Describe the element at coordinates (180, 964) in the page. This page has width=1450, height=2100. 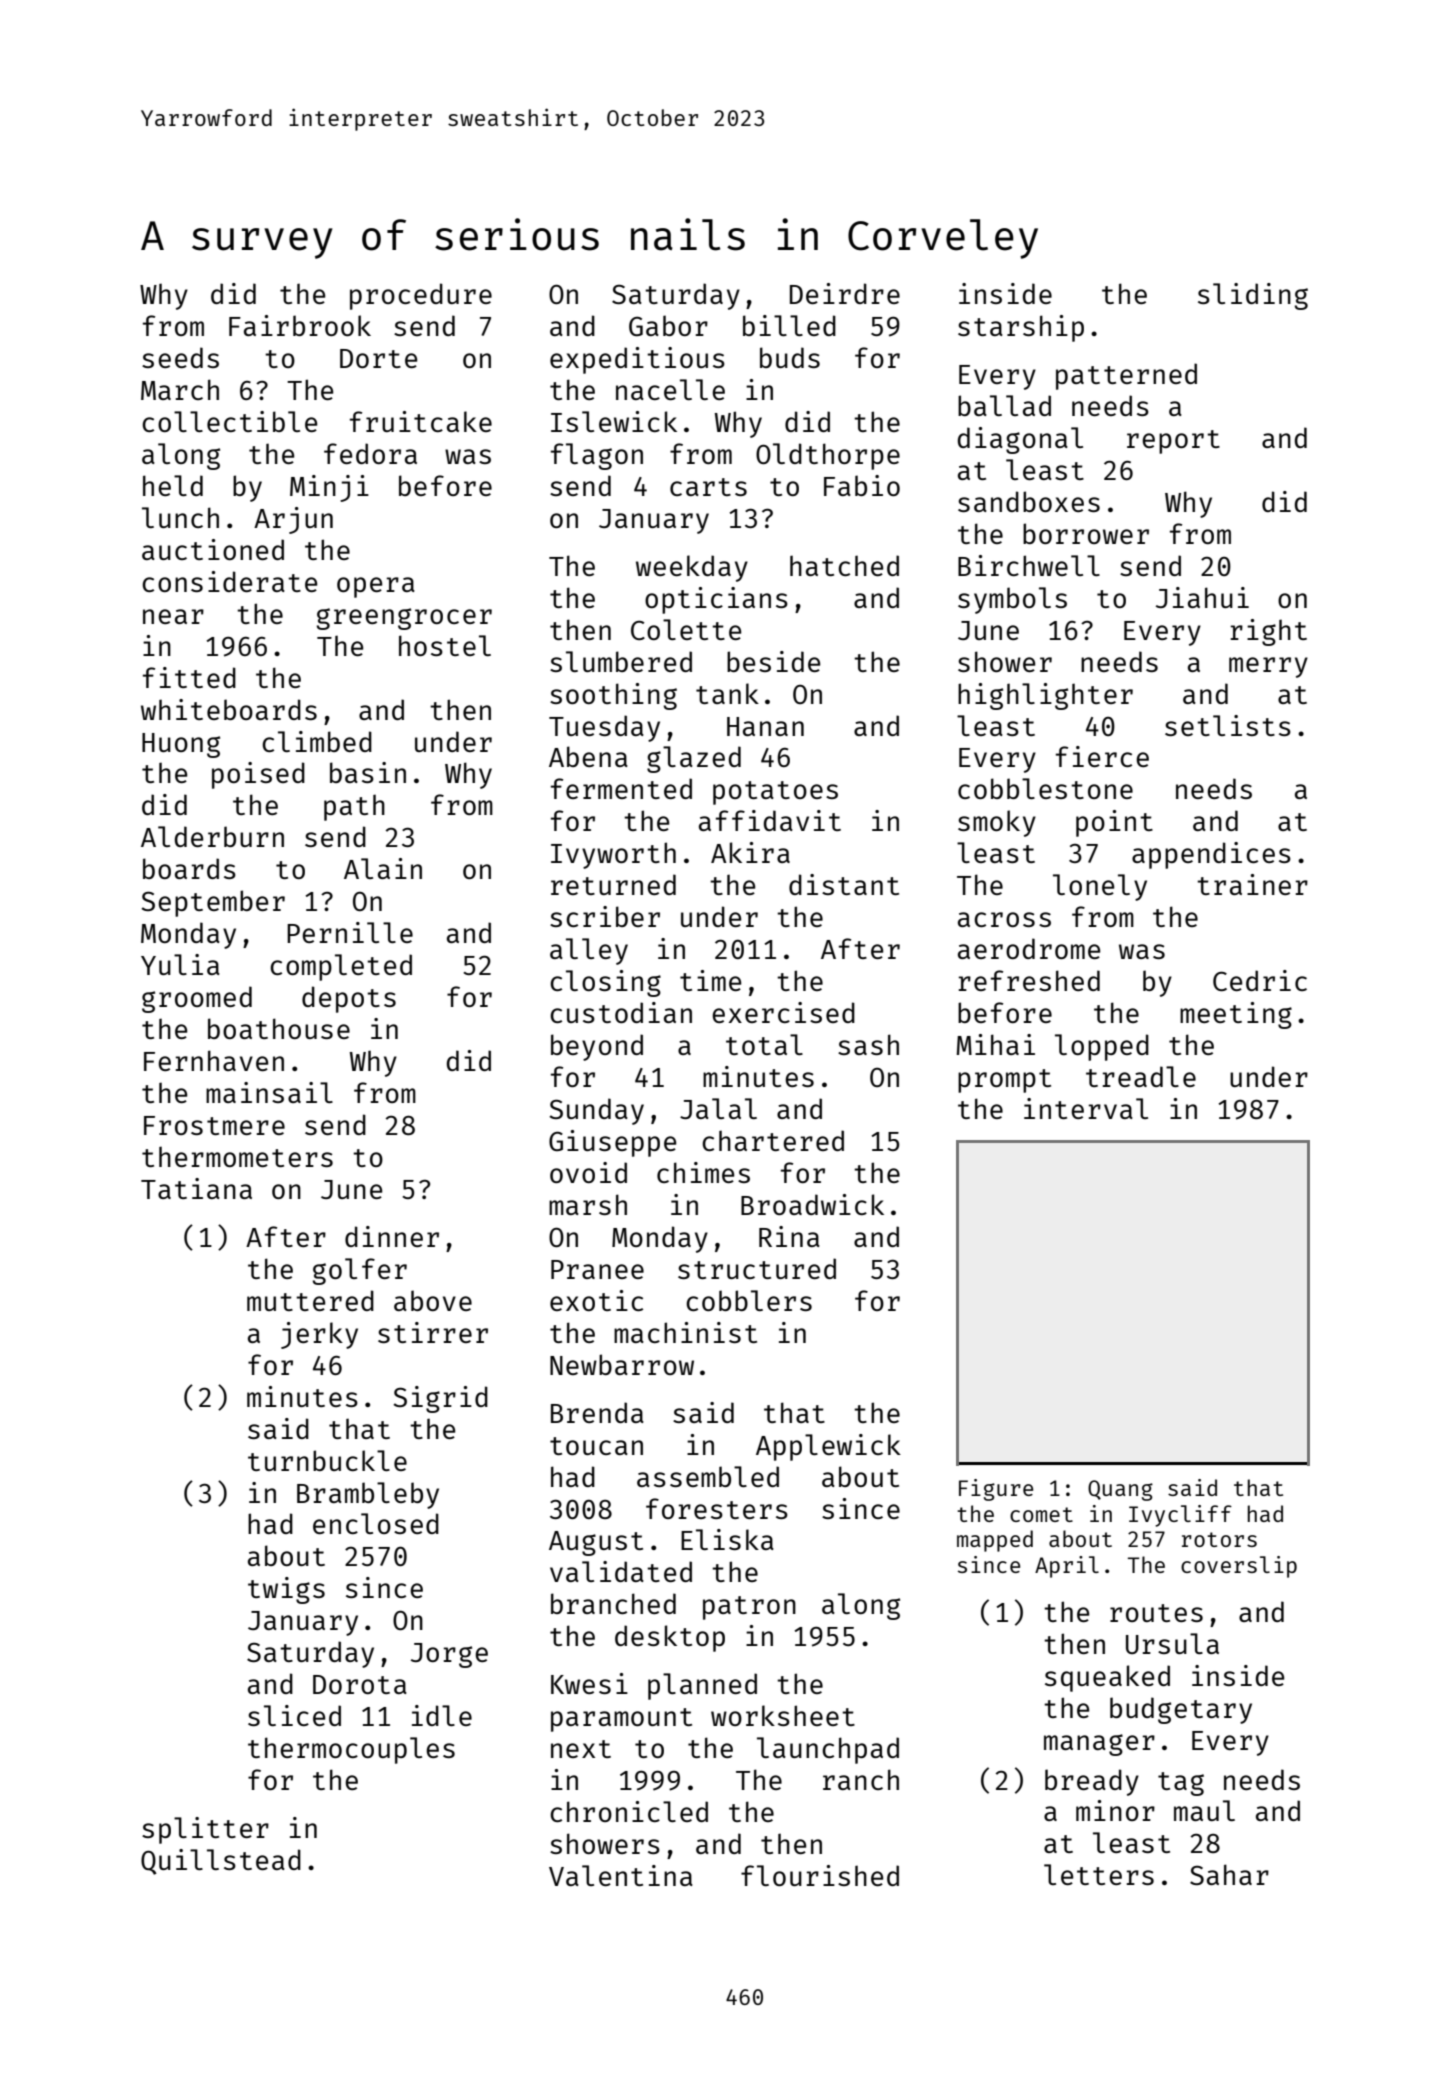
I see `Yulia` at that location.
